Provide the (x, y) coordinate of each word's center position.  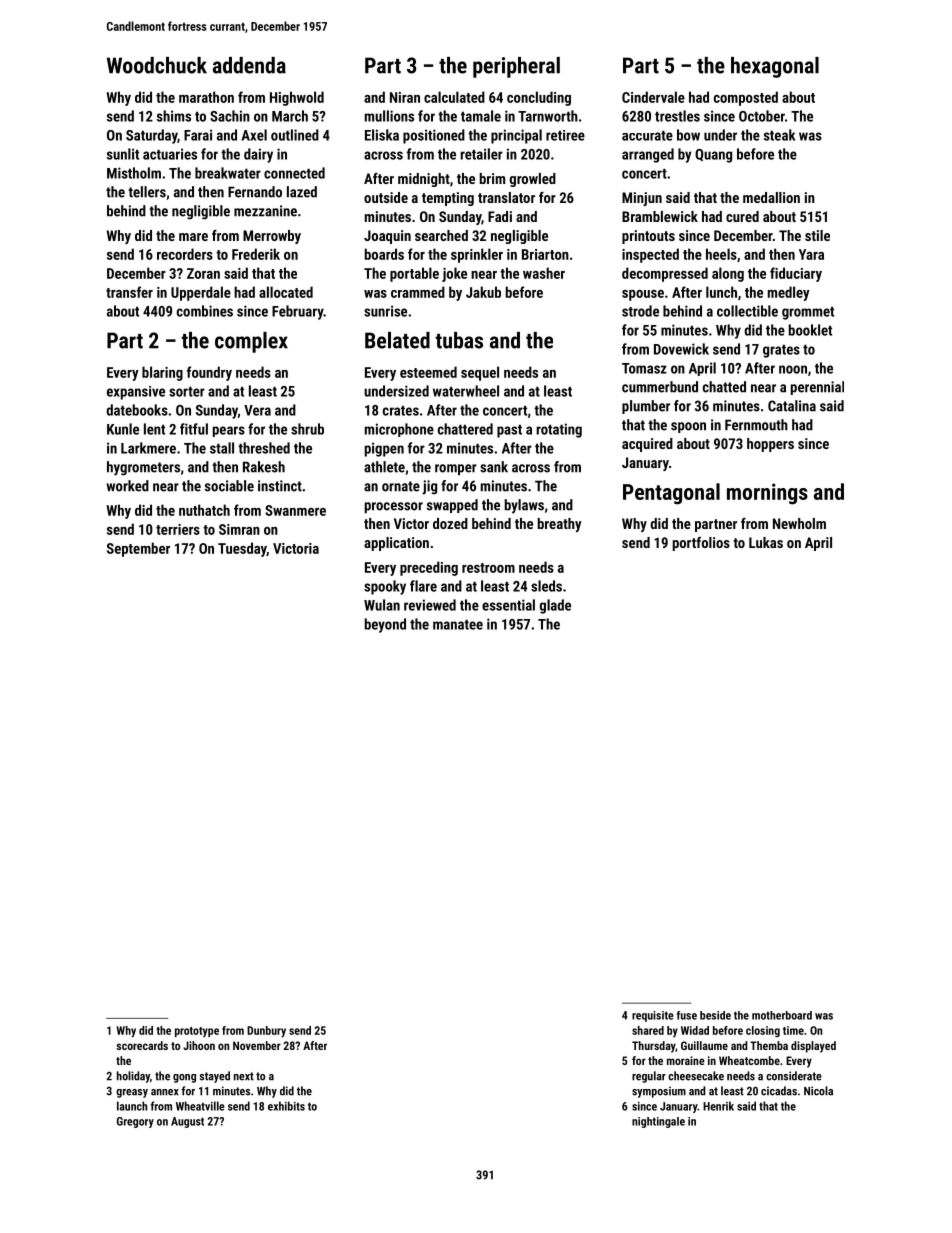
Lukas (766, 542)
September (138, 549)
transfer (129, 292)
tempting (448, 199)
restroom (488, 568)
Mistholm (134, 173)
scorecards (142, 1045)
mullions (389, 116)
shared (648, 1030)
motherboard (782, 1015)
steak (779, 135)
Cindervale (653, 97)
